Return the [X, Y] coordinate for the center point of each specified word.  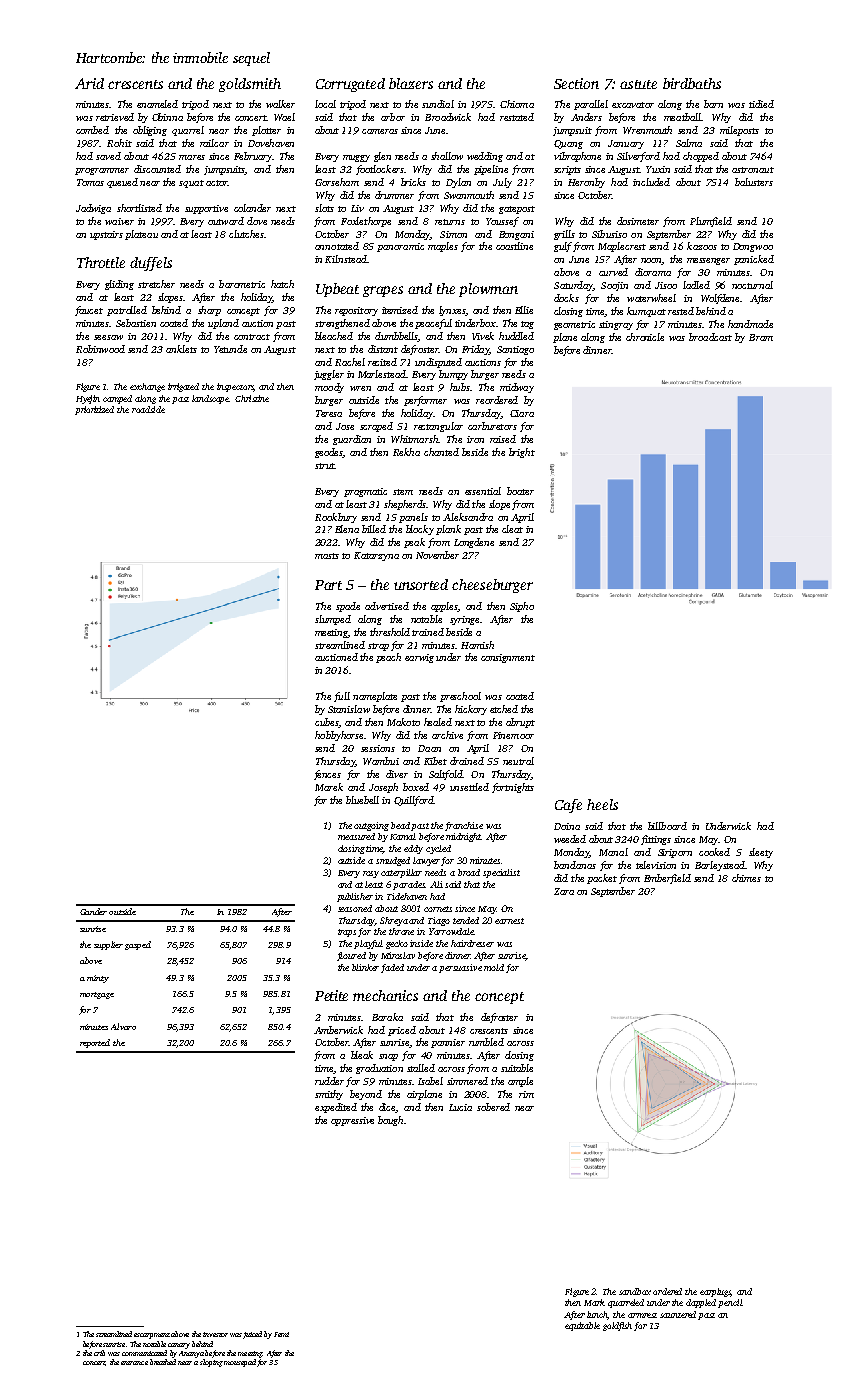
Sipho [522, 607]
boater [520, 491]
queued [122, 183]
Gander [93, 911]
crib [99, 1353]
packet [602, 879]
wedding [485, 157]
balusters [754, 182]
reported [95, 1043]
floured [351, 956]
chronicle [645, 337]
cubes [326, 722]
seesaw [108, 337]
